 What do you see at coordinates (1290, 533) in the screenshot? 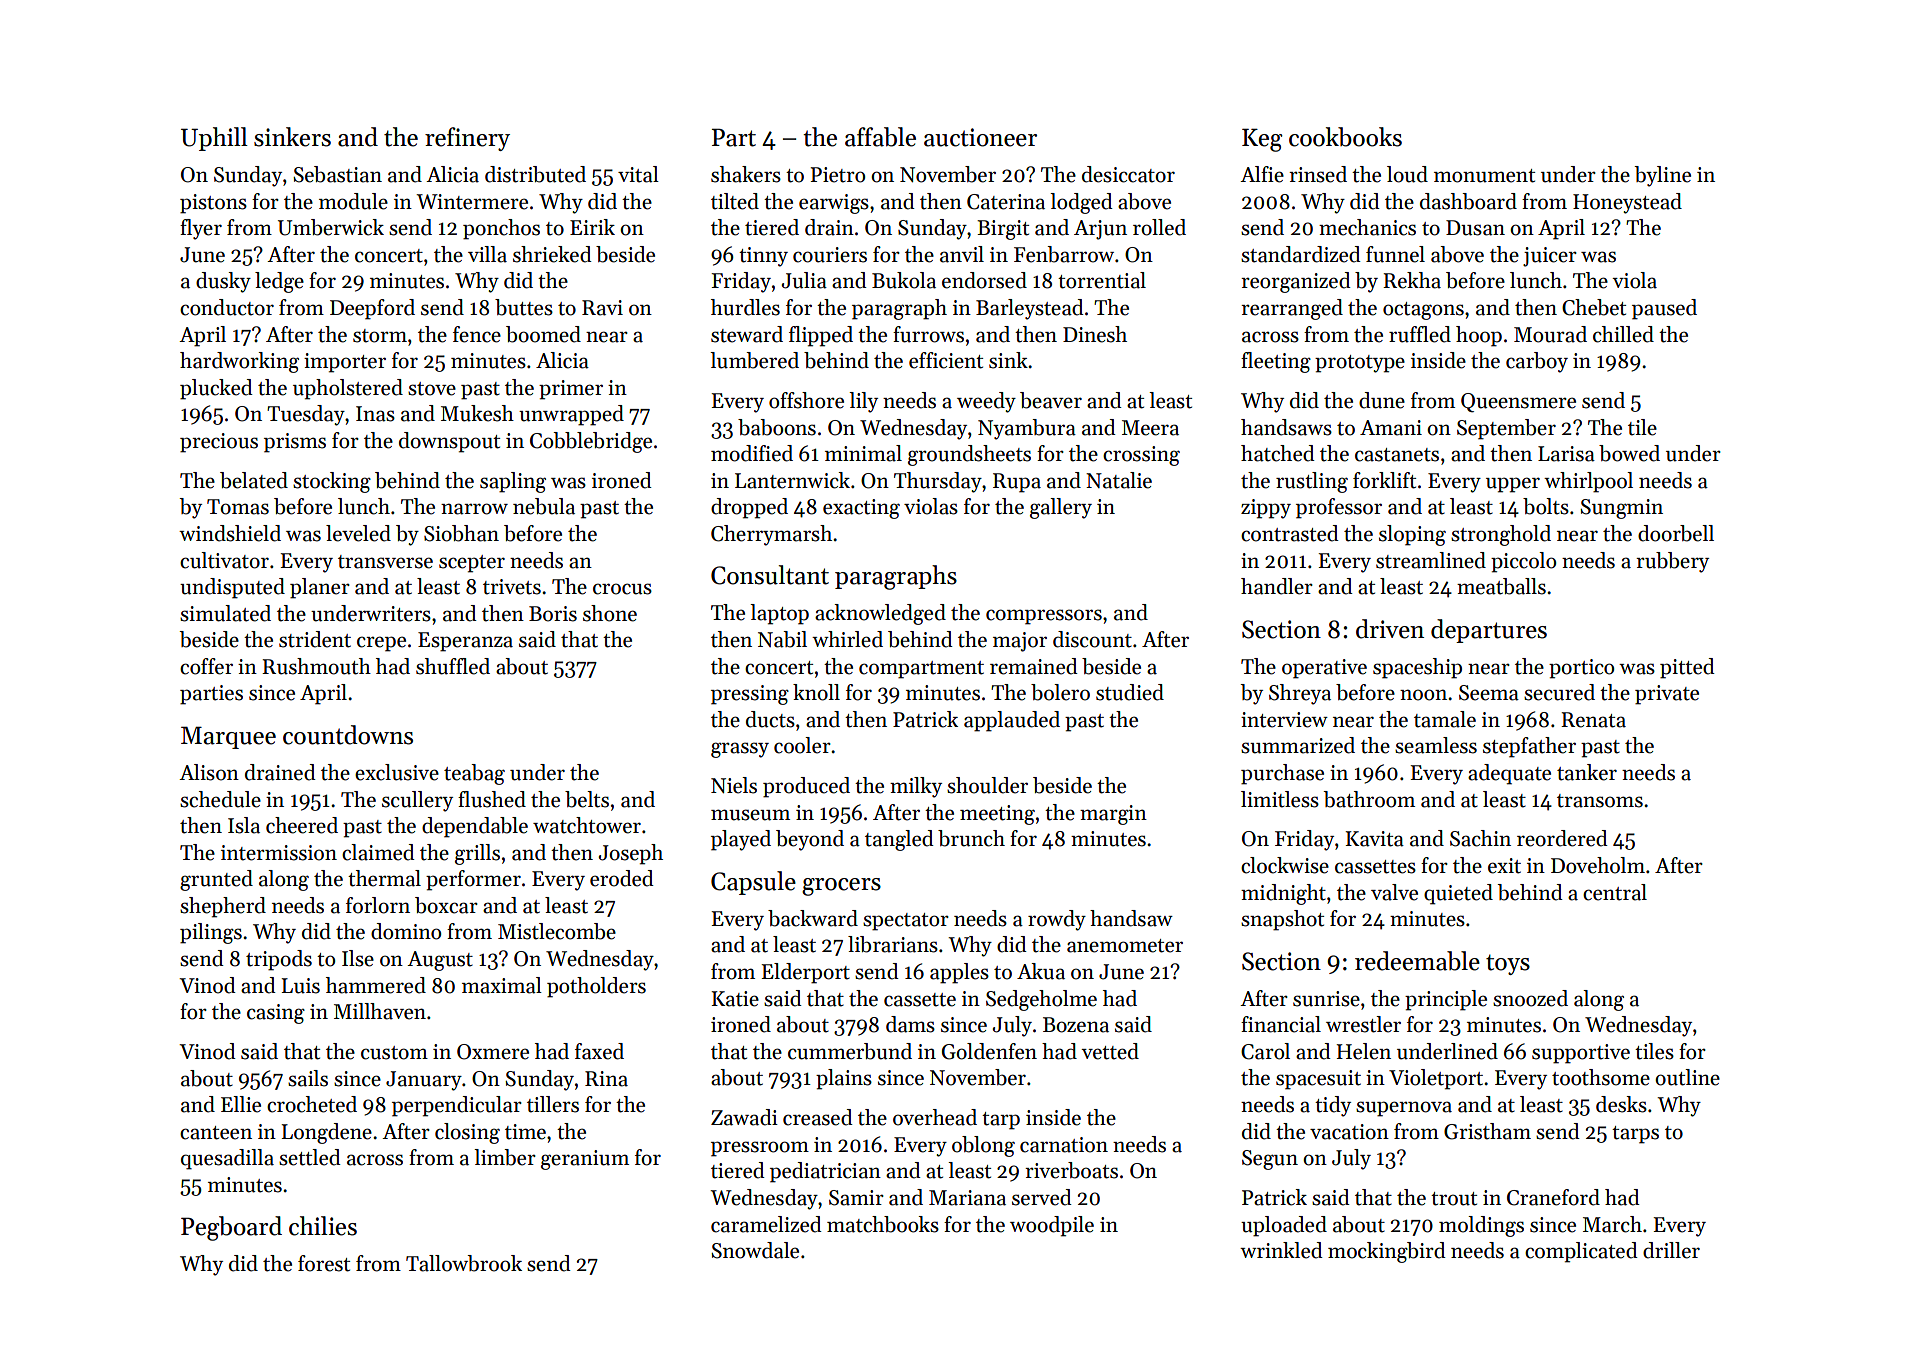
I see `contrasted` at bounding box center [1290, 533].
